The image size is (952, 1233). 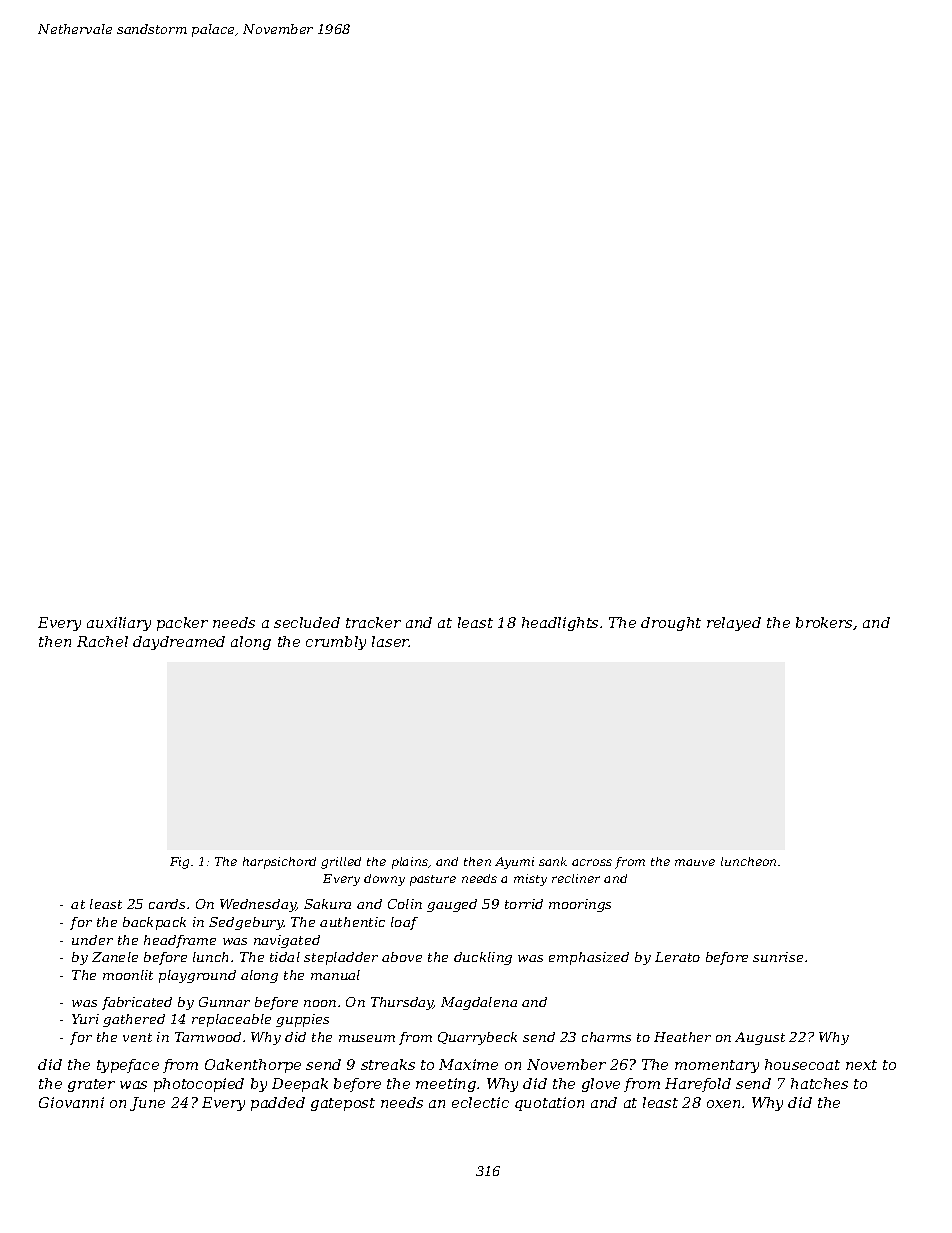 I want to click on Rachel, so click(x=102, y=641).
